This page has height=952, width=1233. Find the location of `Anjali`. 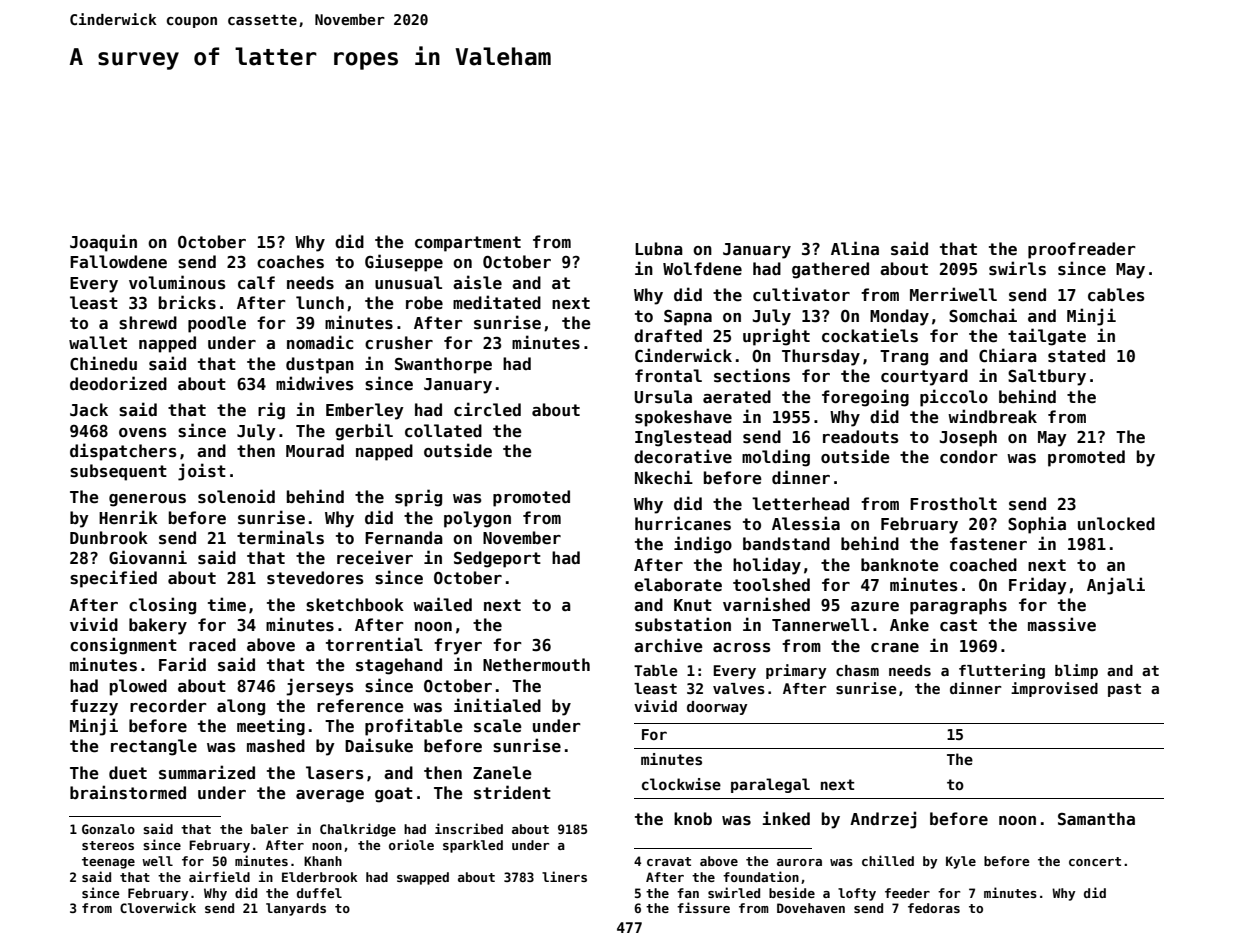

Anjali is located at coordinates (1116, 586).
